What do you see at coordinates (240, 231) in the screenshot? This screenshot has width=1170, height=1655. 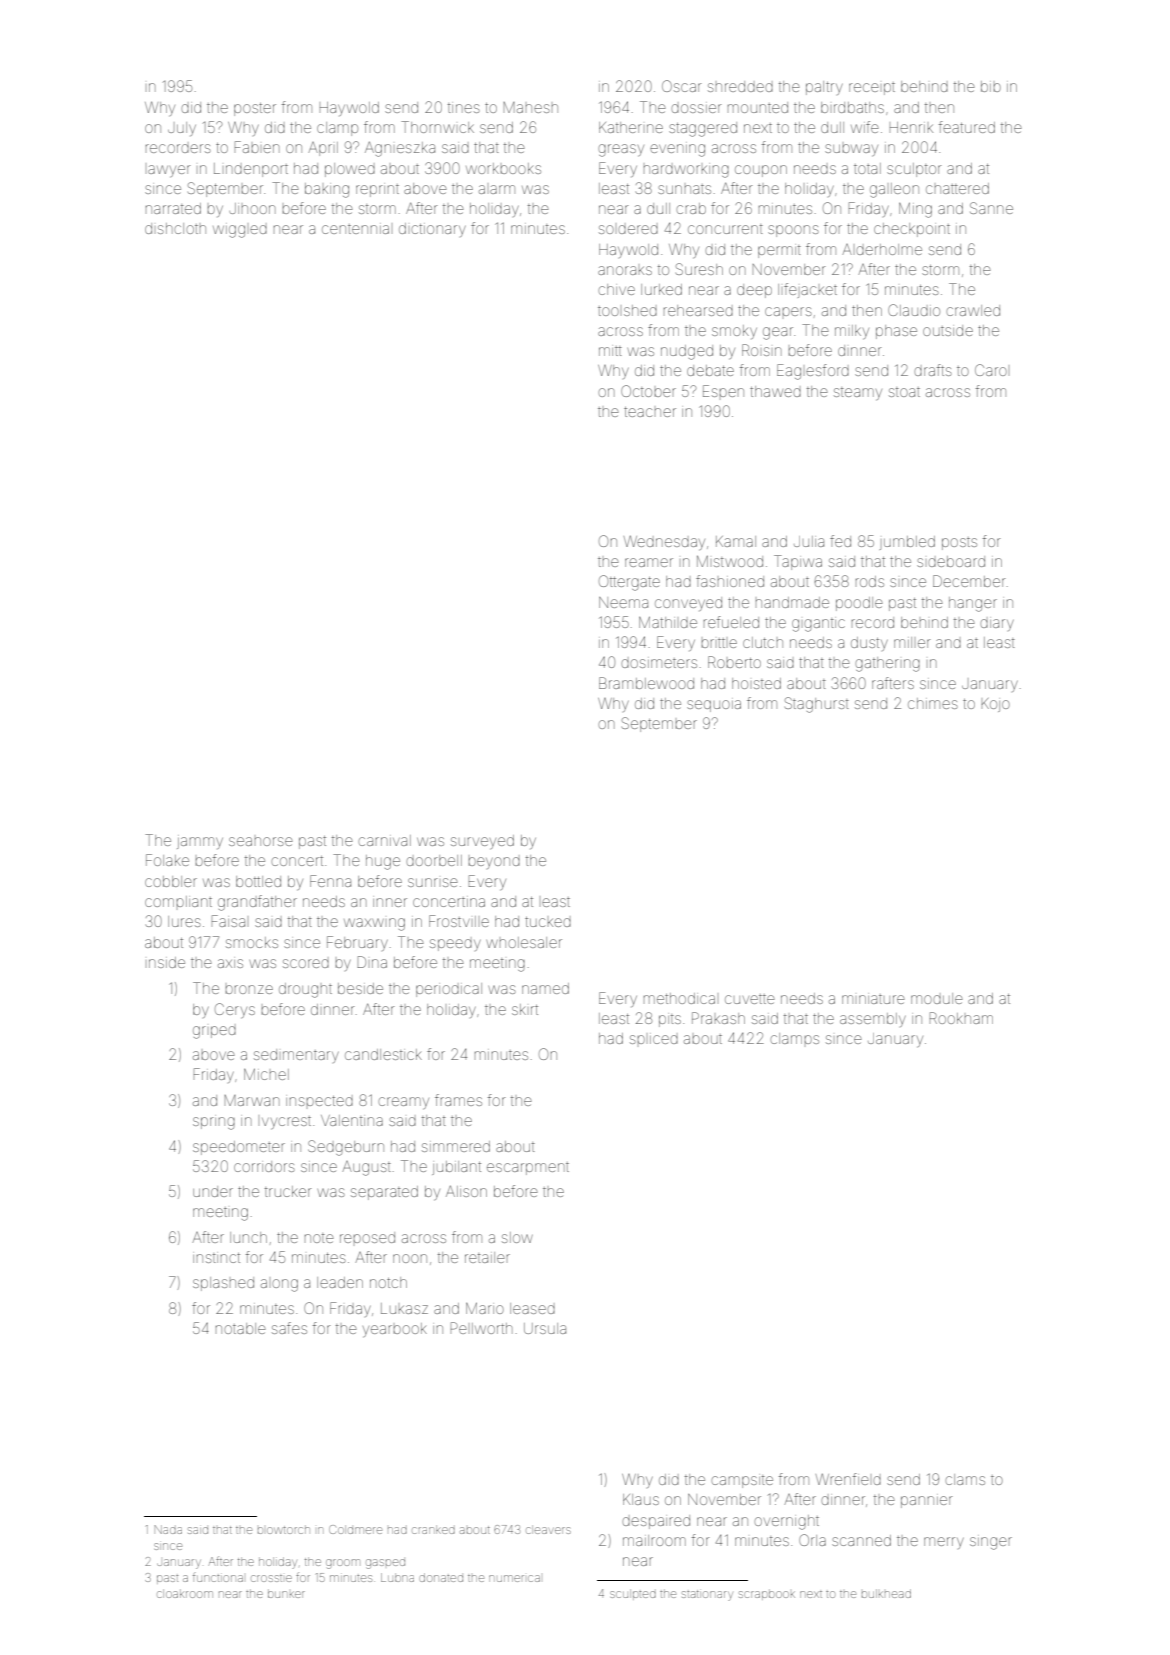 I see `wiggled` at bounding box center [240, 231].
